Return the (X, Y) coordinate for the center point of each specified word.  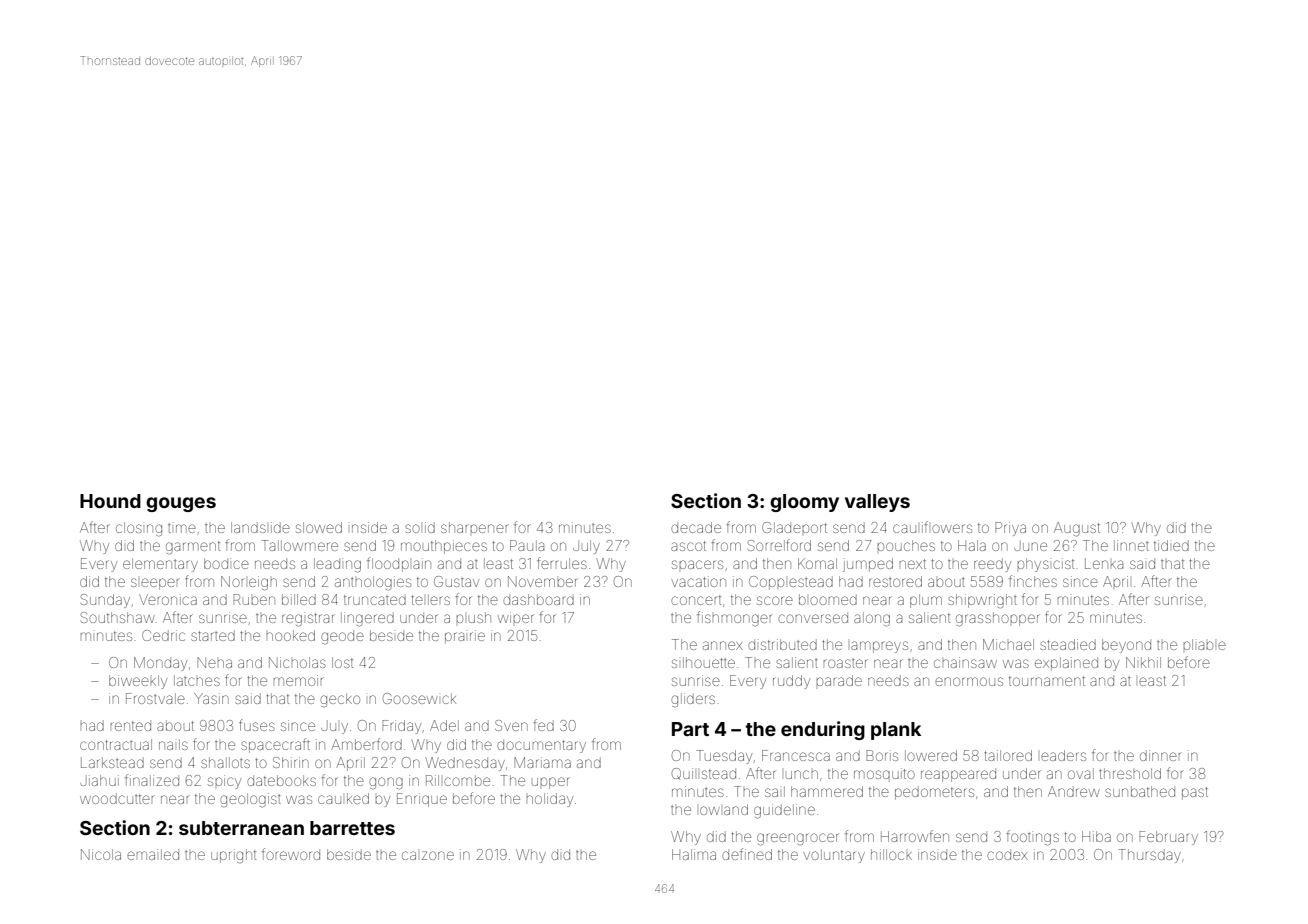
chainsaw (965, 662)
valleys (877, 503)
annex (723, 645)
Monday (160, 664)
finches (1033, 581)
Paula (527, 545)
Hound (110, 501)
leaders (1063, 755)
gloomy (804, 503)
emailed (153, 854)
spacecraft (275, 745)
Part (690, 729)
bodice (226, 563)
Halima (694, 854)
